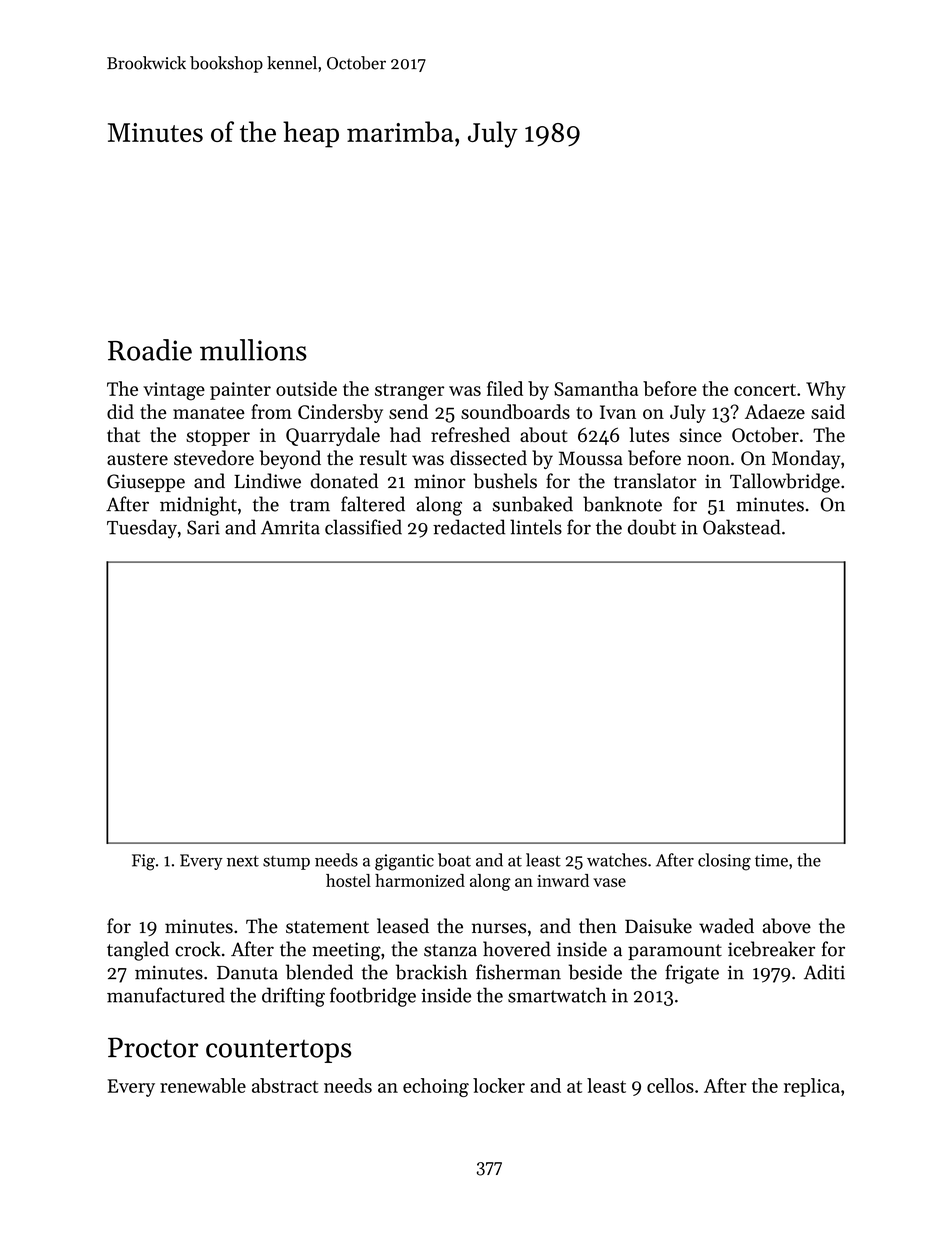 This image has height=1233, width=952. I want to click on since, so click(700, 435).
